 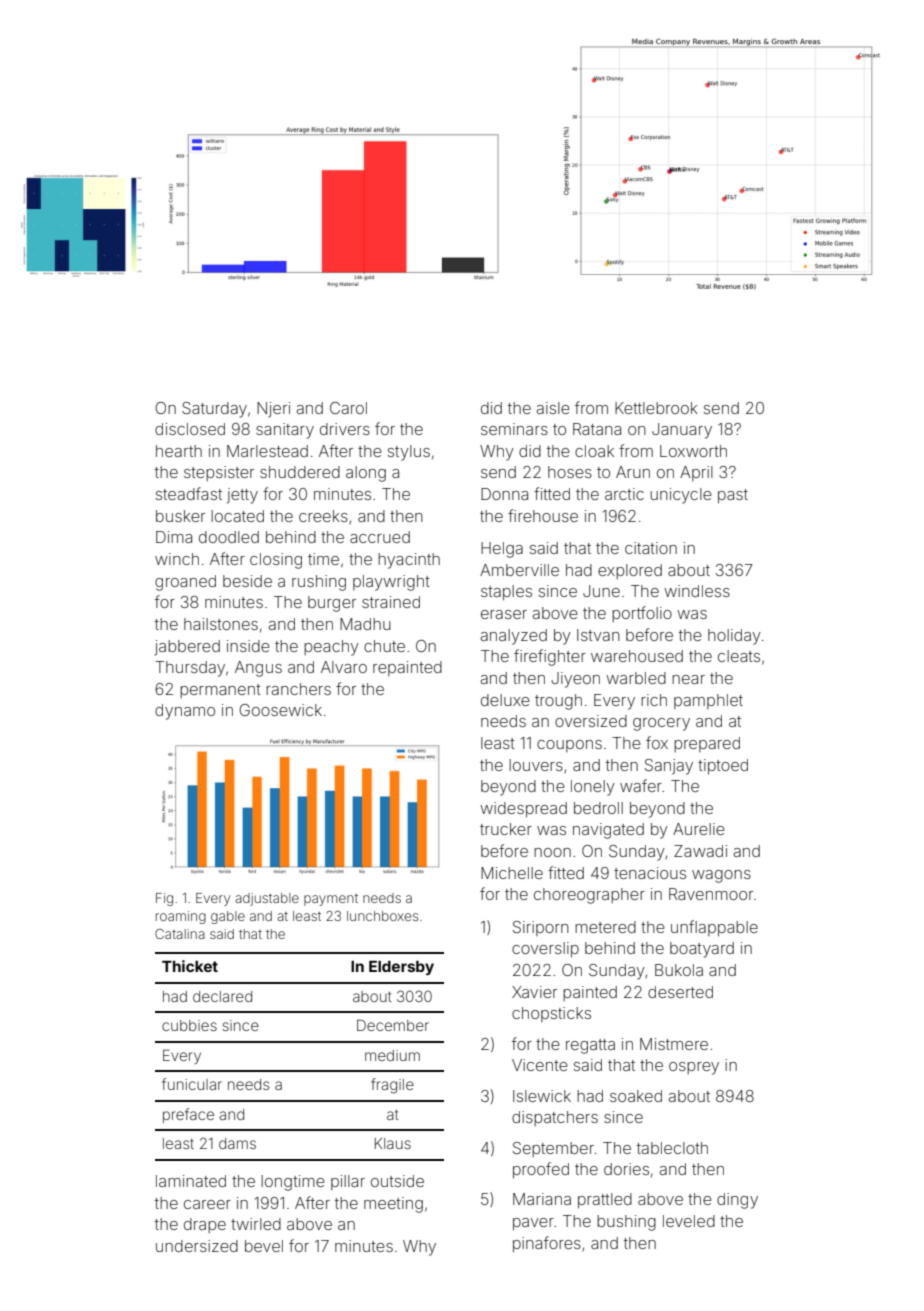 What do you see at coordinates (514, 429) in the screenshot?
I see `seminars` at bounding box center [514, 429].
